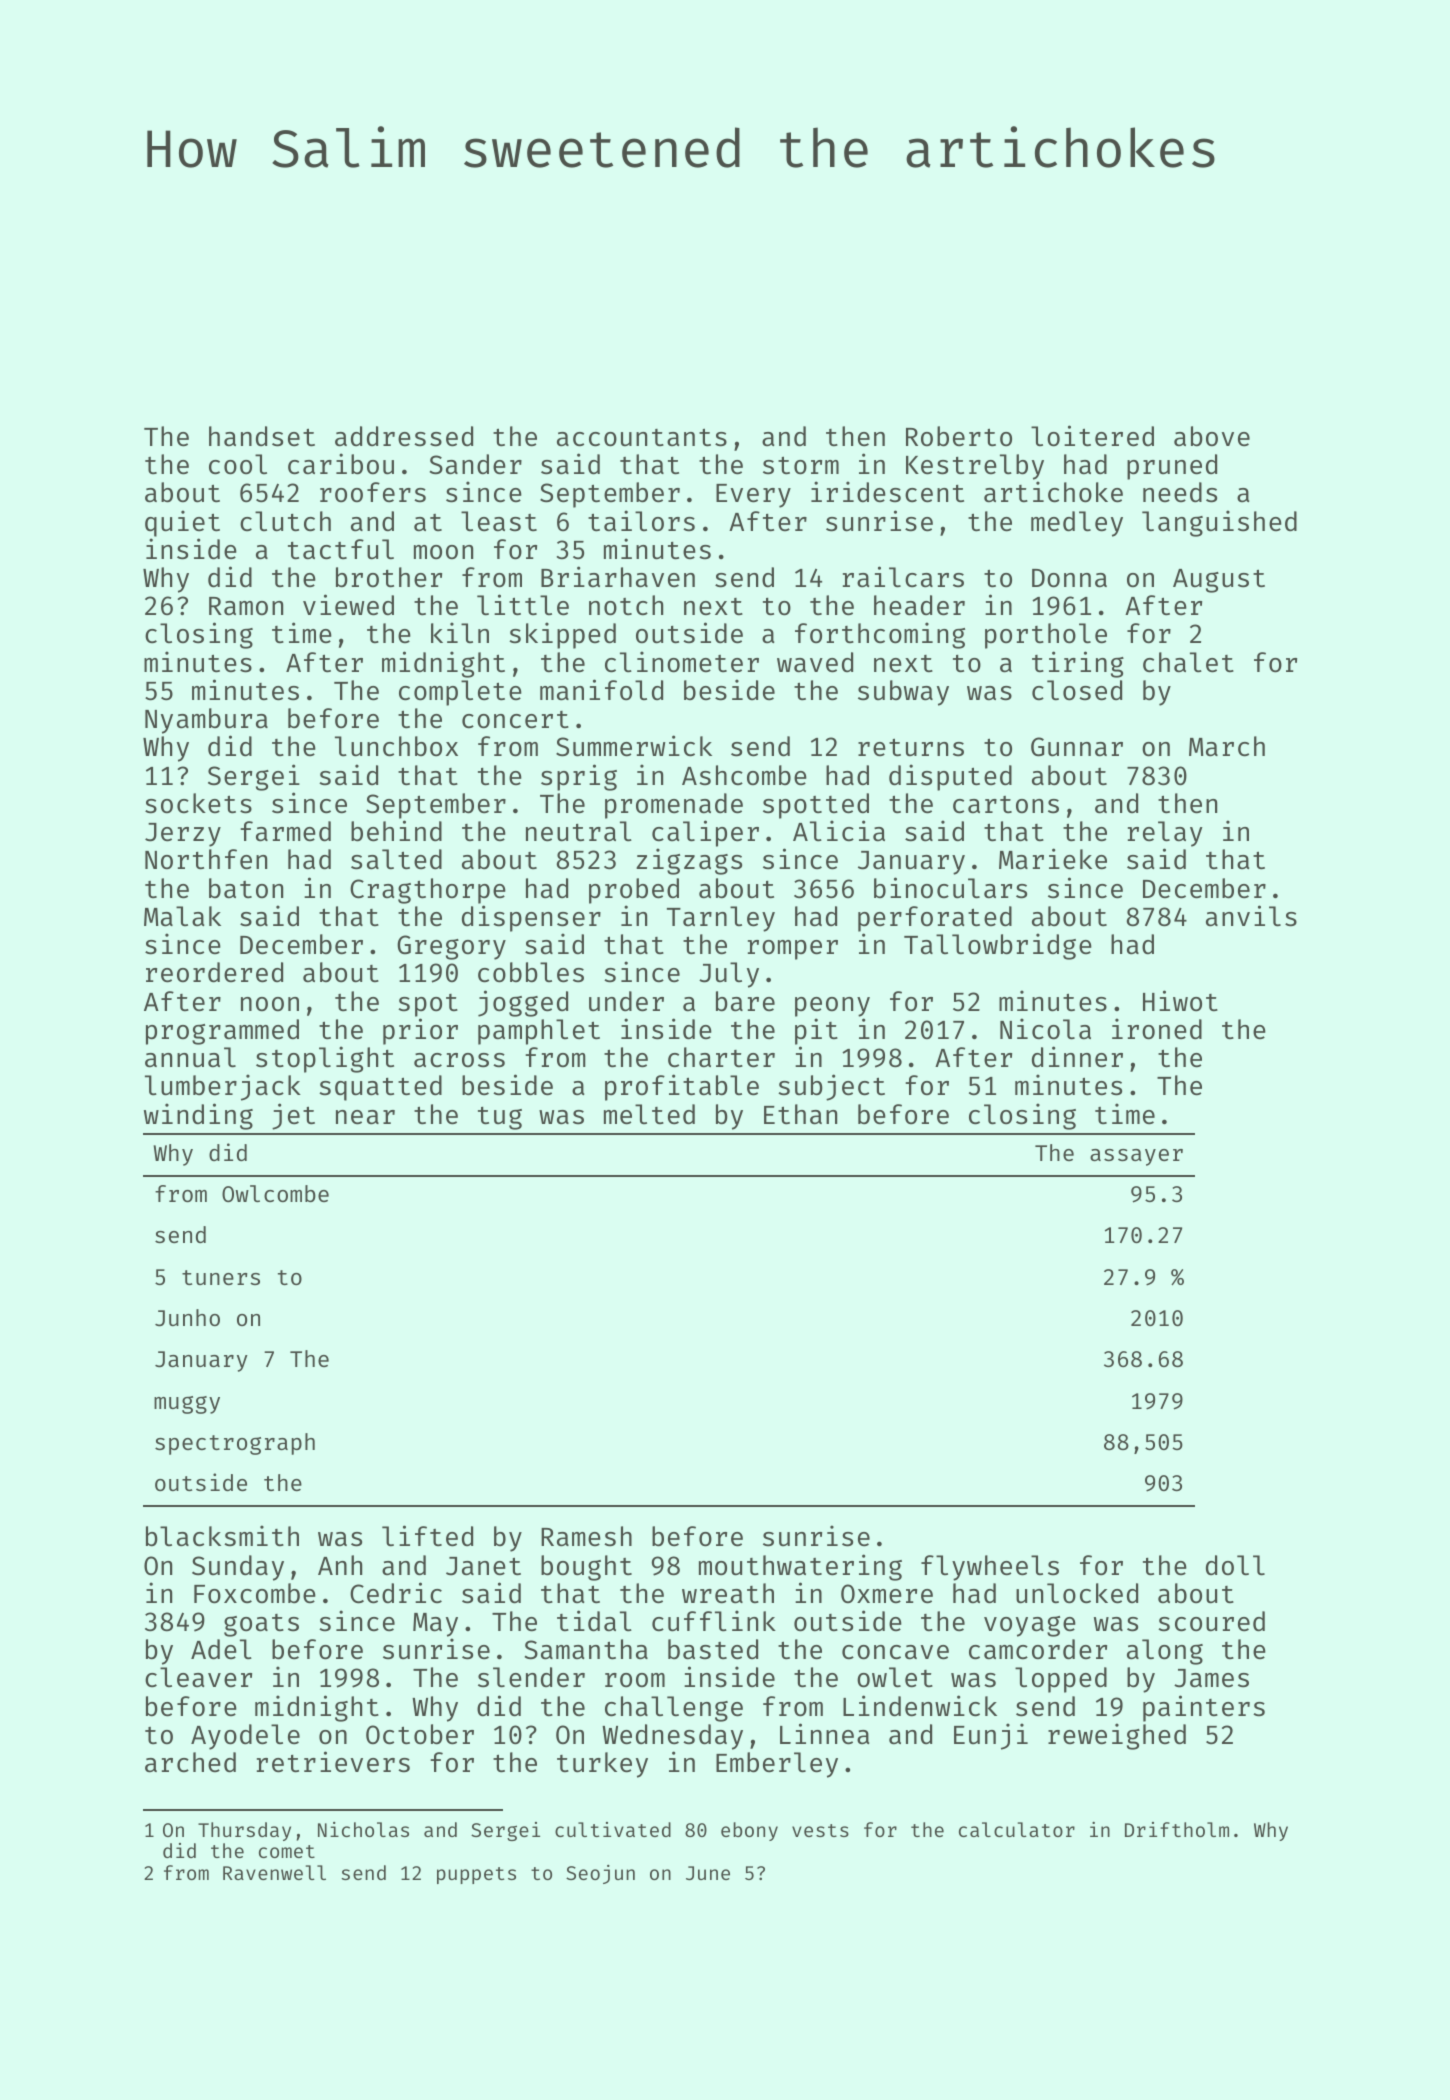  Describe the element at coordinates (1212, 436) in the screenshot. I see `above` at that location.
